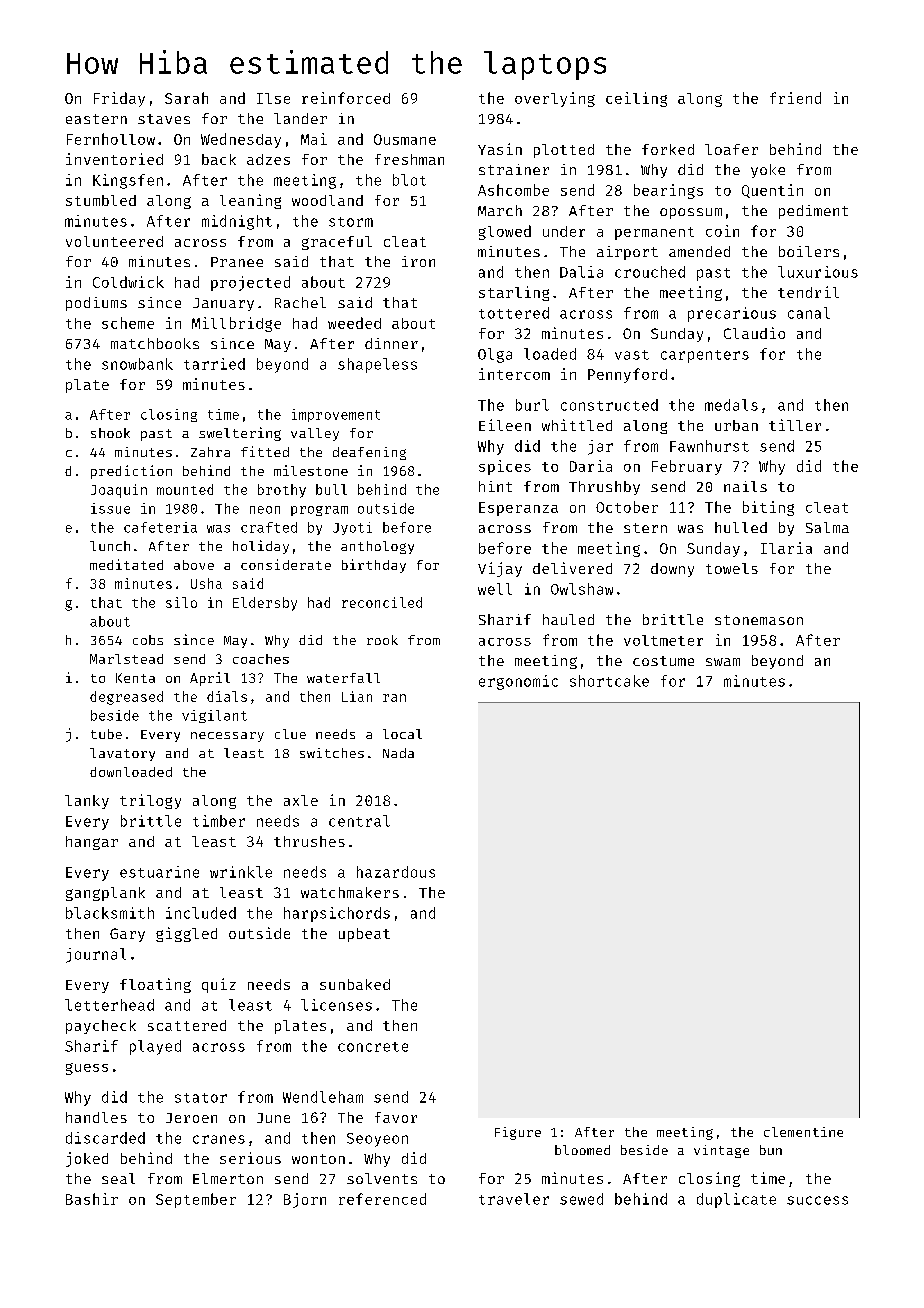 The width and height of the screenshot is (924, 1308). I want to click on medals, so click(731, 405).
